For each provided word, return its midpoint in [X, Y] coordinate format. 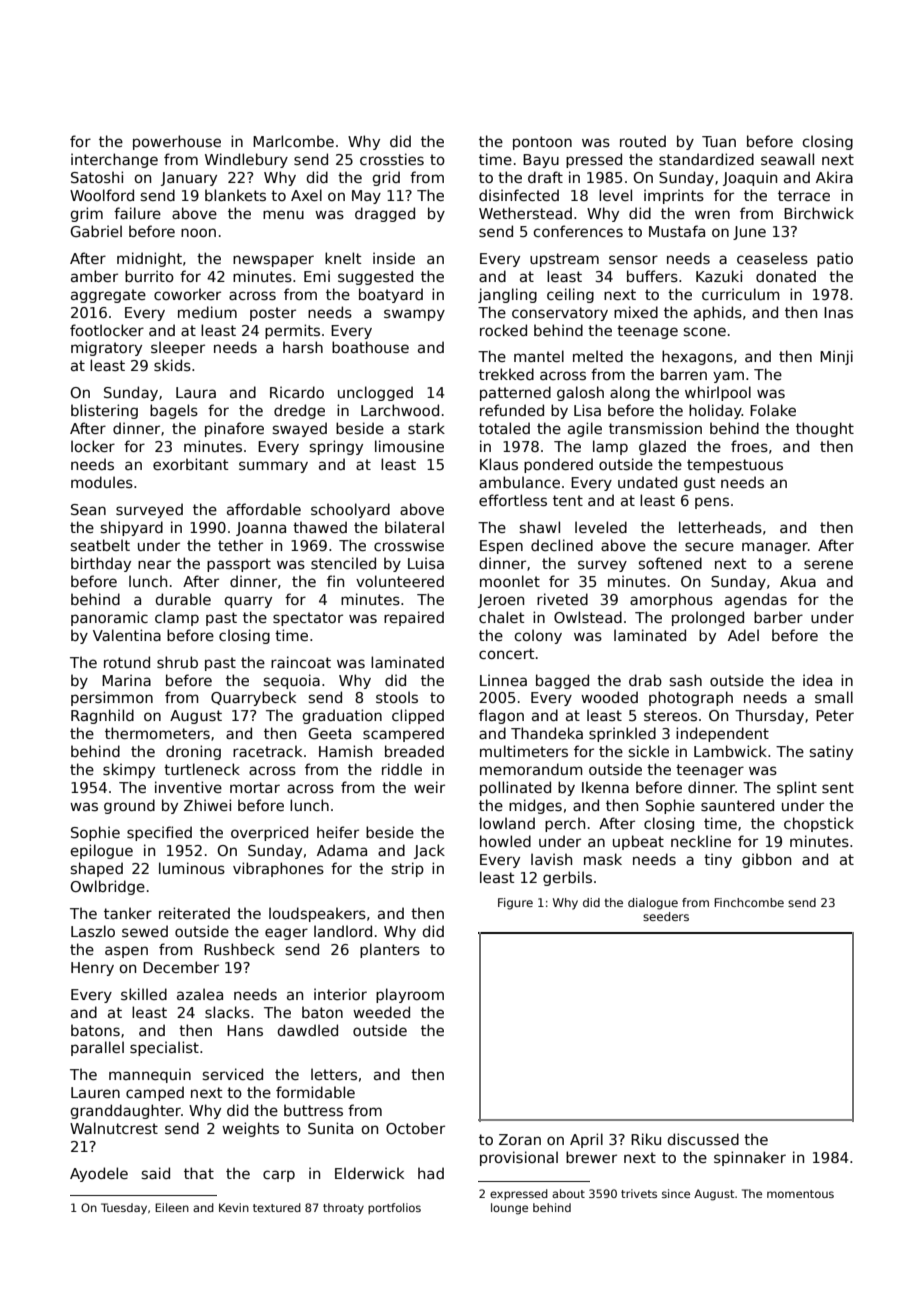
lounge [509, 1209]
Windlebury [246, 160]
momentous [800, 1194]
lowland [507, 823]
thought [825, 429]
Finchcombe [749, 902]
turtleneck [202, 769]
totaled [504, 428]
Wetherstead [525, 213]
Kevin [234, 1207]
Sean [88, 509]
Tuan [719, 141]
